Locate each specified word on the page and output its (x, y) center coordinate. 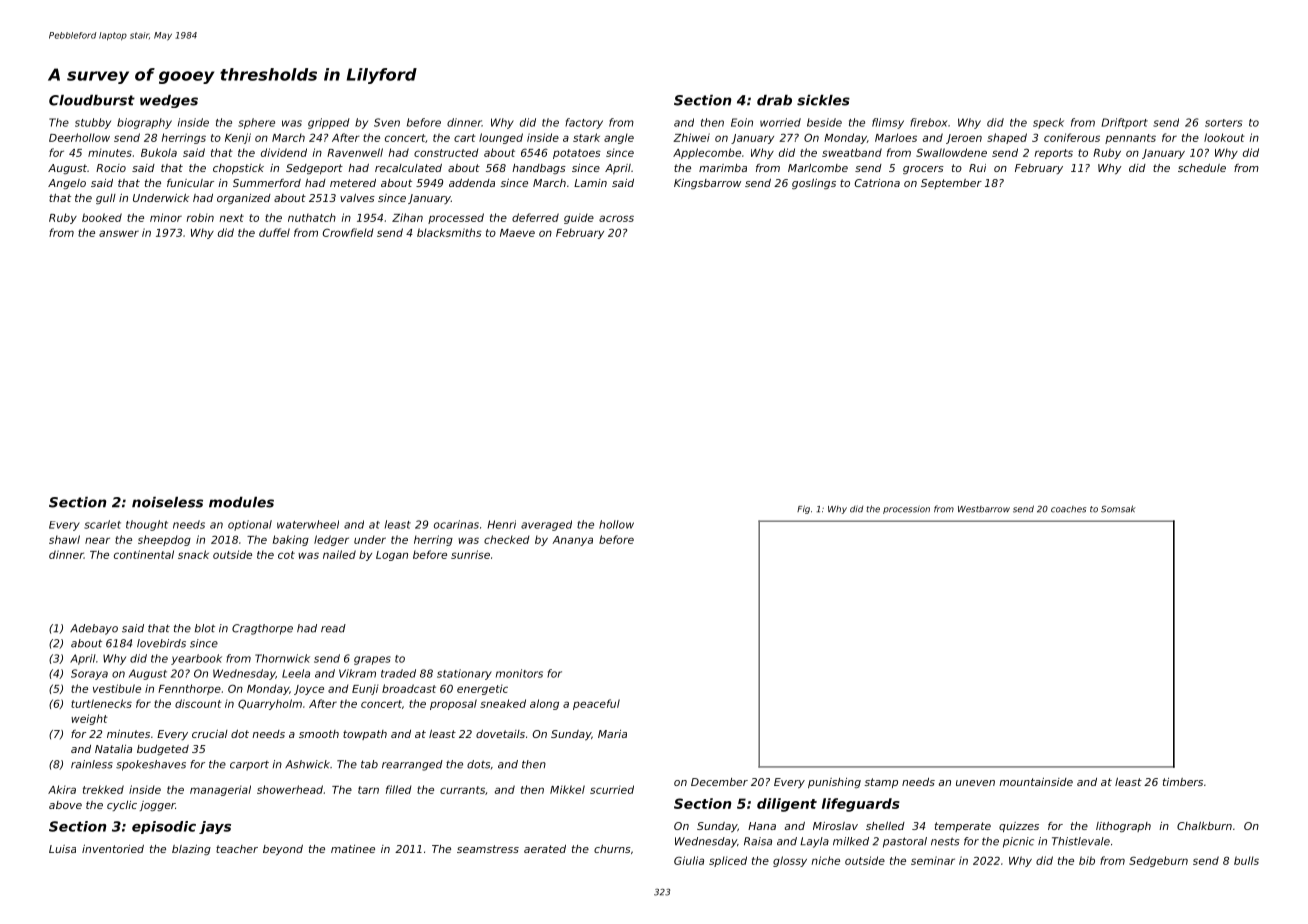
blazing (191, 850)
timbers (1183, 782)
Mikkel (567, 789)
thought (147, 525)
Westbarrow (984, 509)
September (951, 184)
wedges (169, 101)
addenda (472, 183)
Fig (803, 509)
